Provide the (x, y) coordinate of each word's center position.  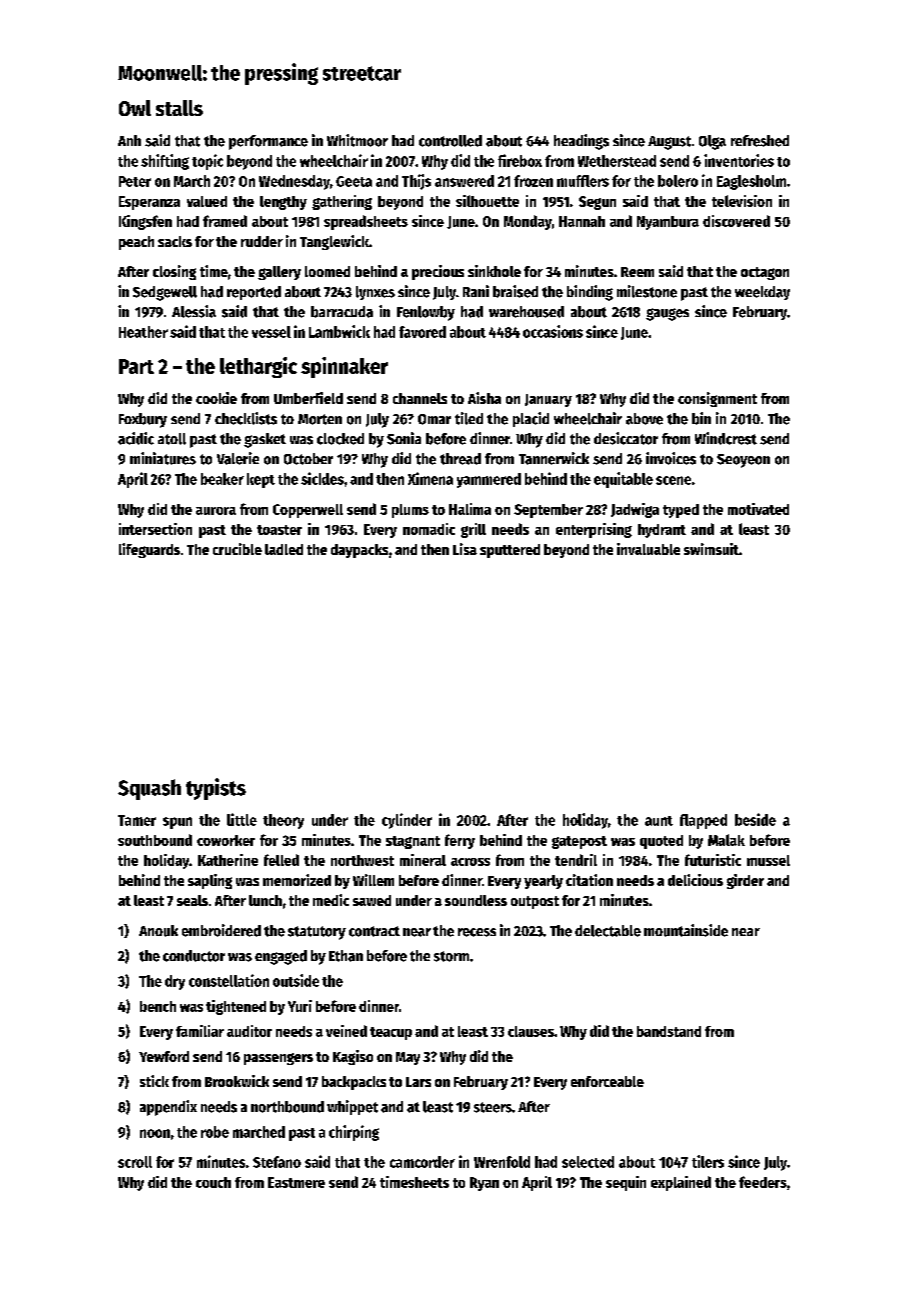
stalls (179, 108)
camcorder (422, 1162)
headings (581, 142)
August (669, 143)
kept (261, 480)
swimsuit (711, 549)
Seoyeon (743, 461)
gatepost (579, 842)
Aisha (484, 398)
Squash (149, 789)
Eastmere (296, 1182)
